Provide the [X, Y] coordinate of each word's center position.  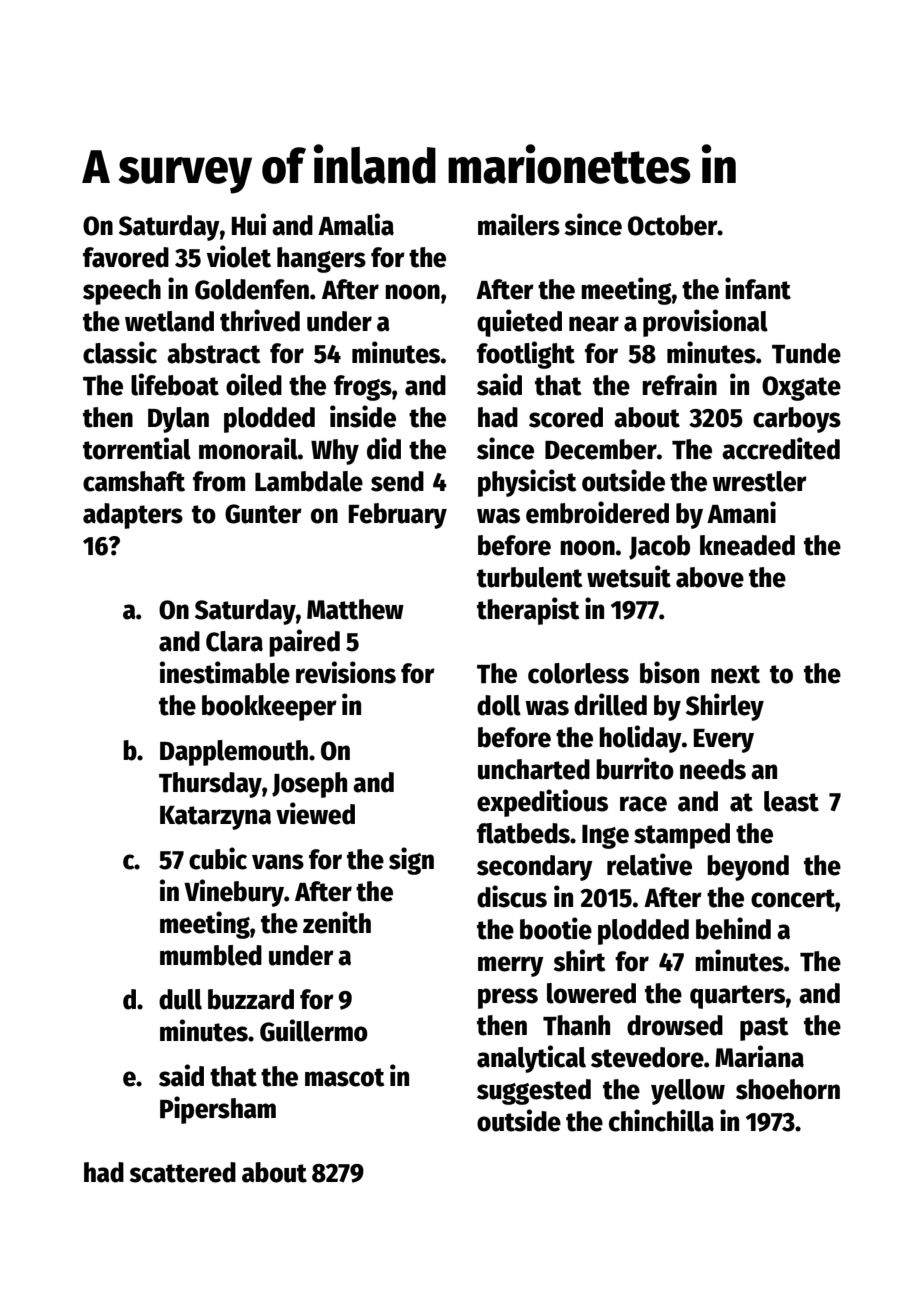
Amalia [356, 224]
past [764, 1029]
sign [411, 861]
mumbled [211, 955]
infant [758, 288]
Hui [249, 224]
